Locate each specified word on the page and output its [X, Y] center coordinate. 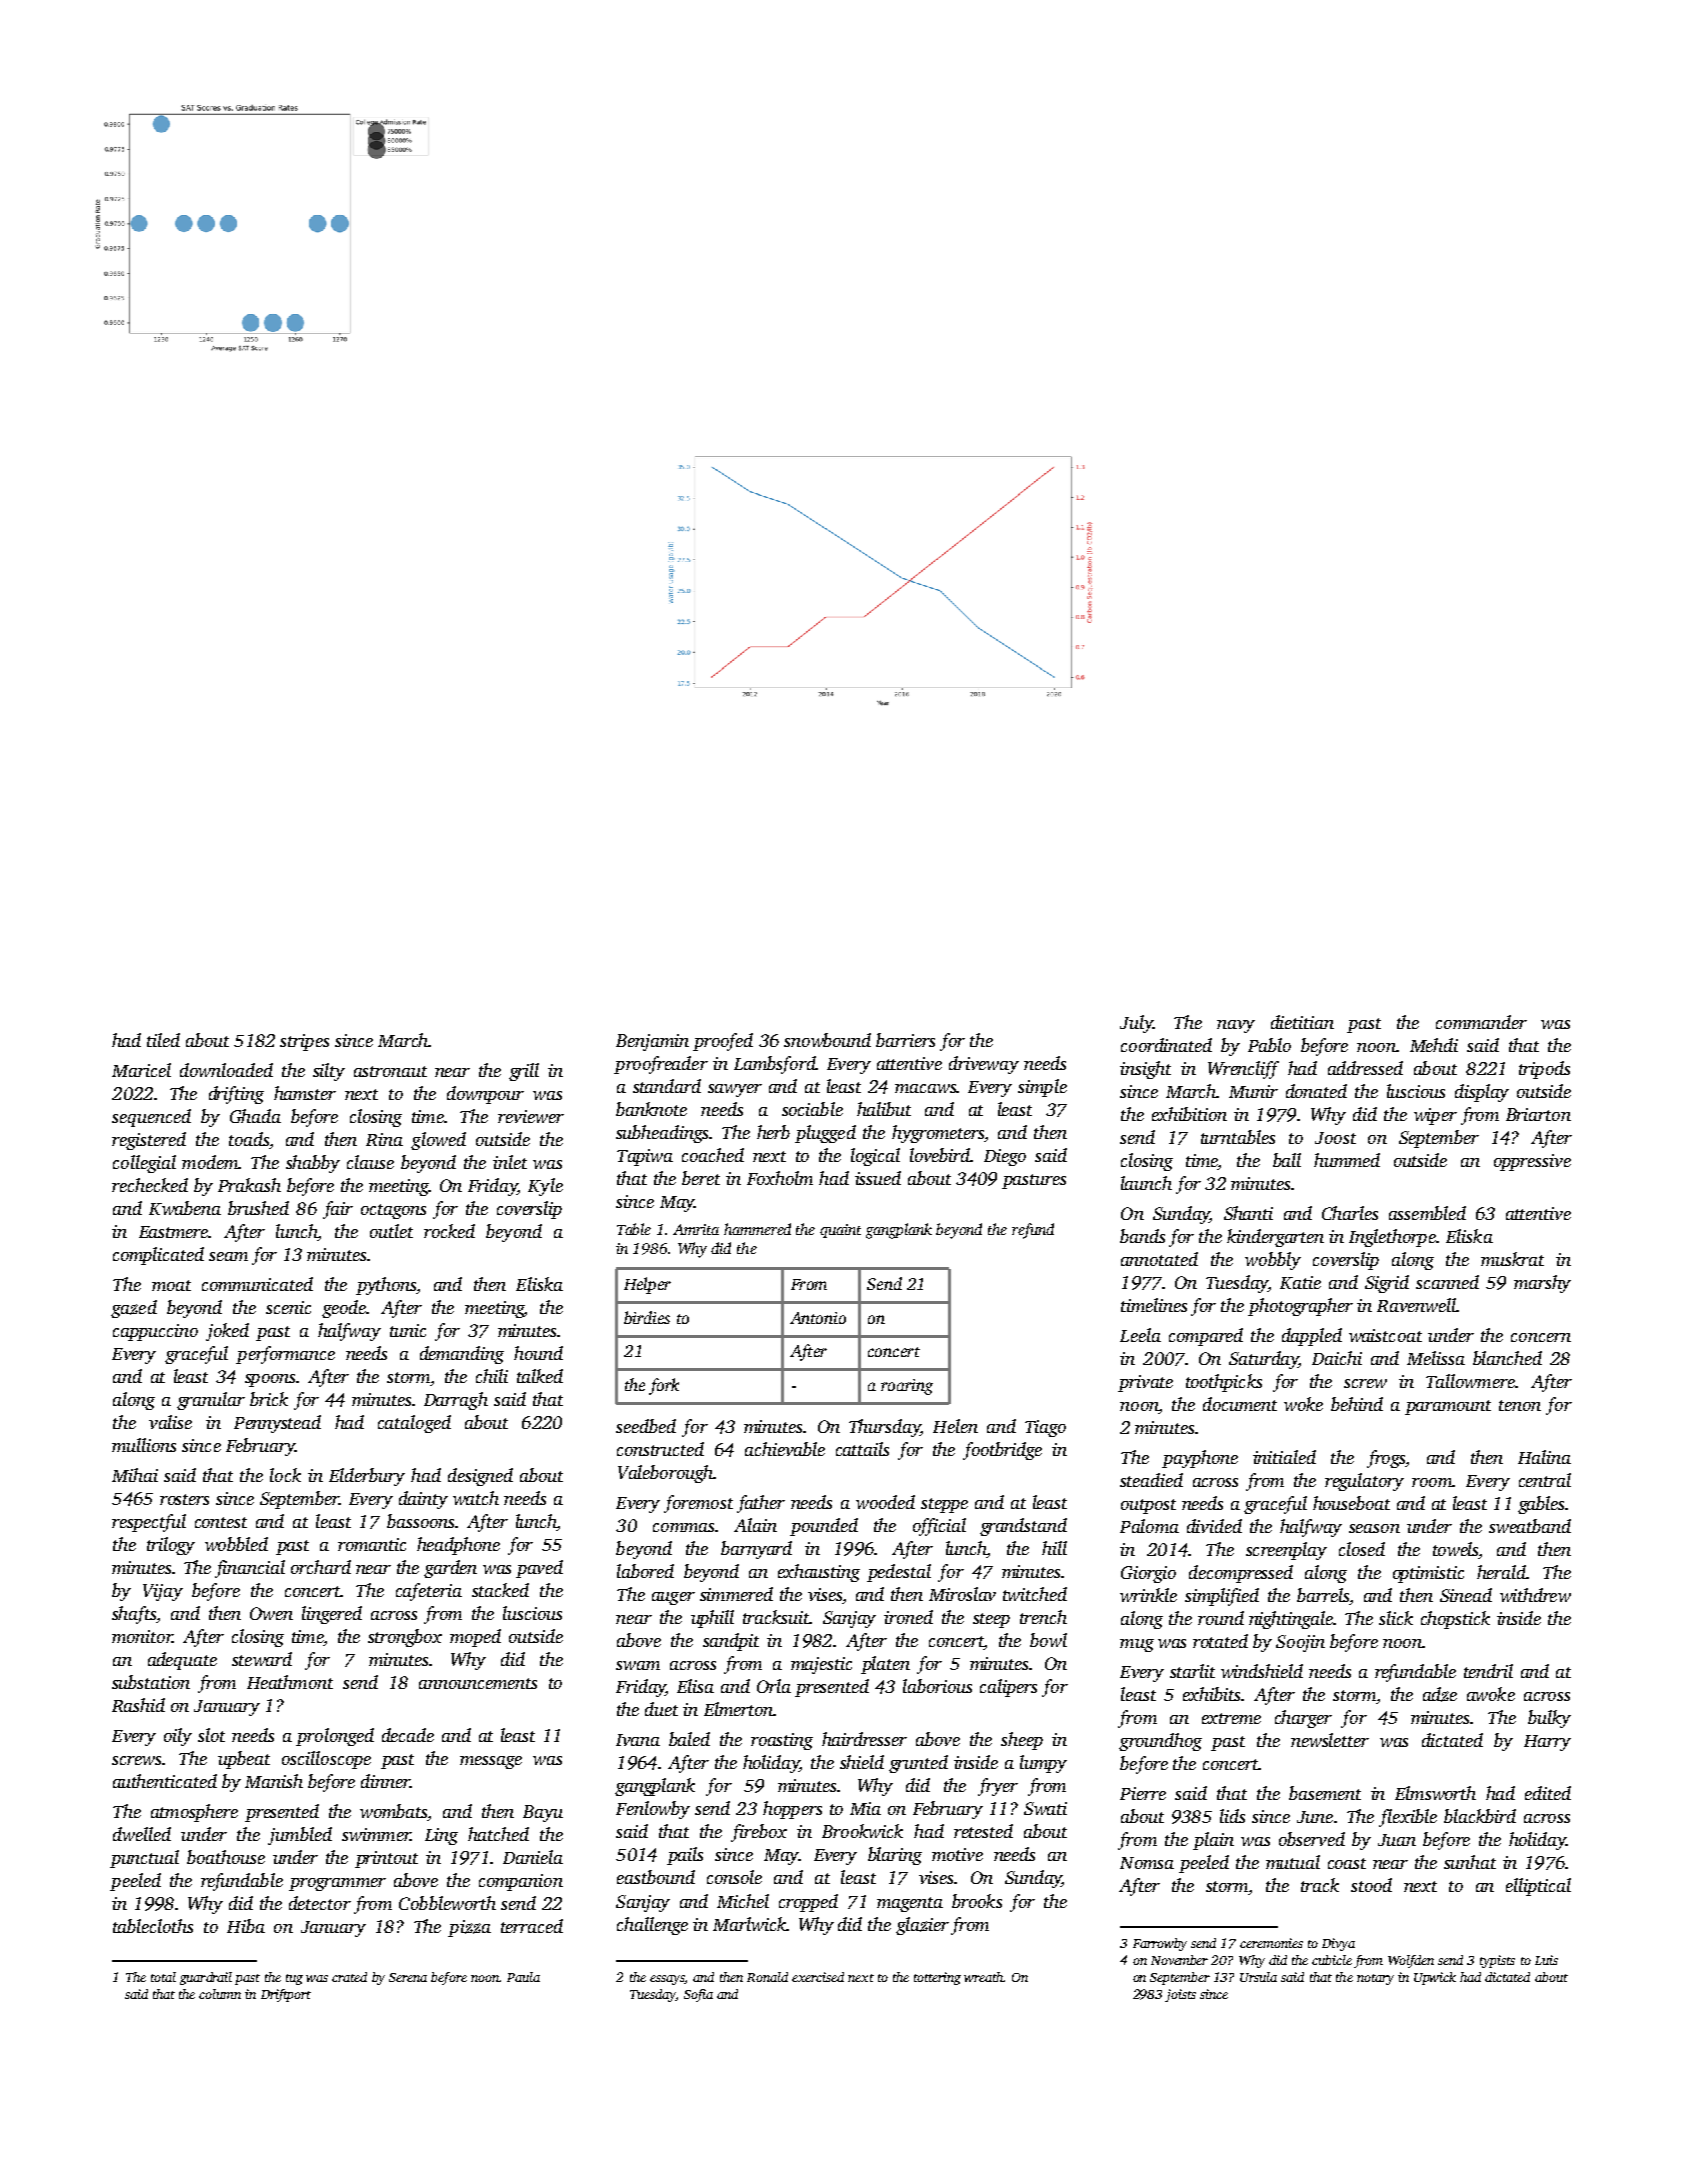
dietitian [1302, 1022]
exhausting [819, 1573]
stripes [304, 1042]
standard [667, 1086]
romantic [372, 1544]
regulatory [1364, 1482]
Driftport [286, 1995]
